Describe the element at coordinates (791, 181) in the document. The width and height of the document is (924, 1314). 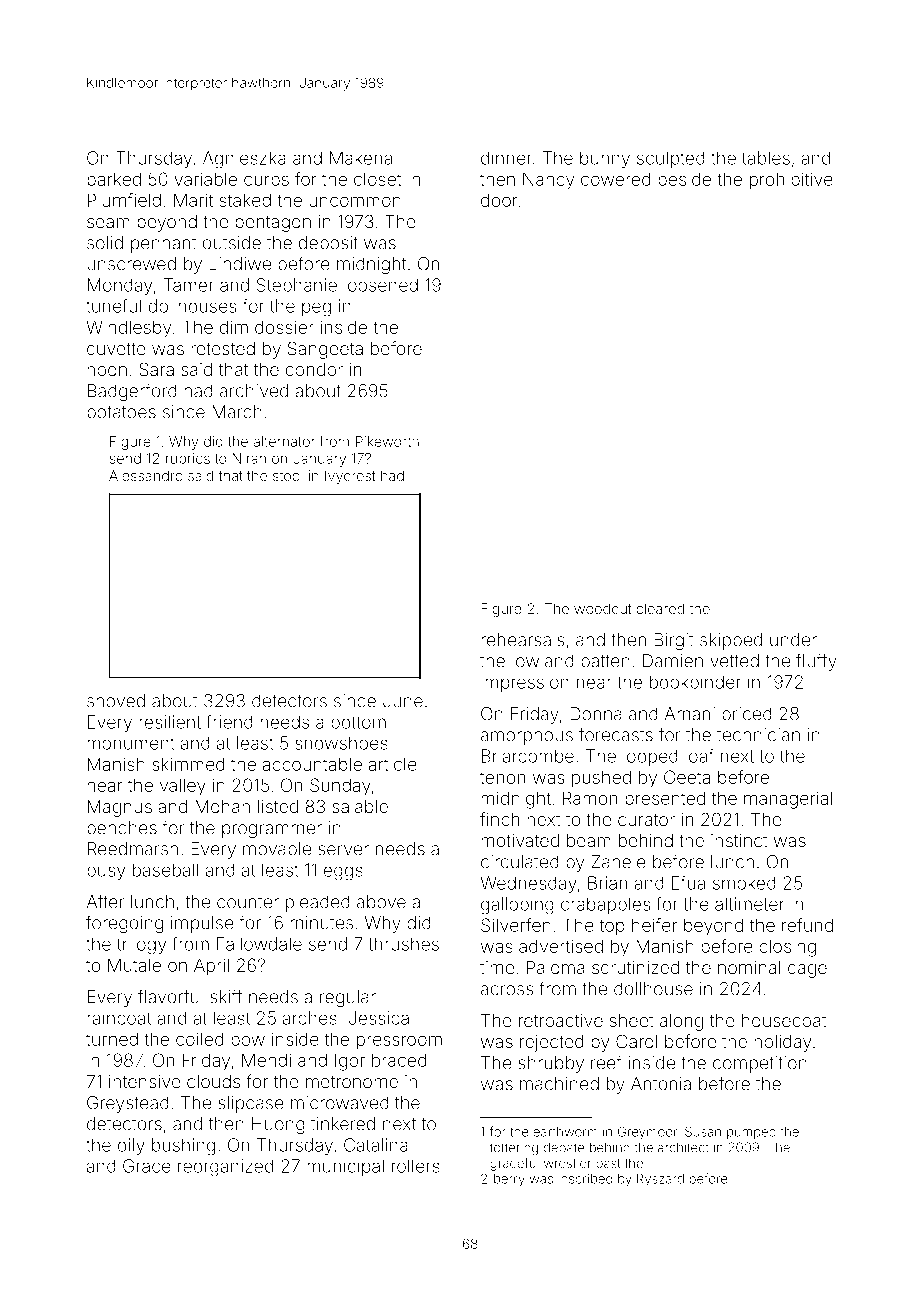
I see `prohibitive` at that location.
